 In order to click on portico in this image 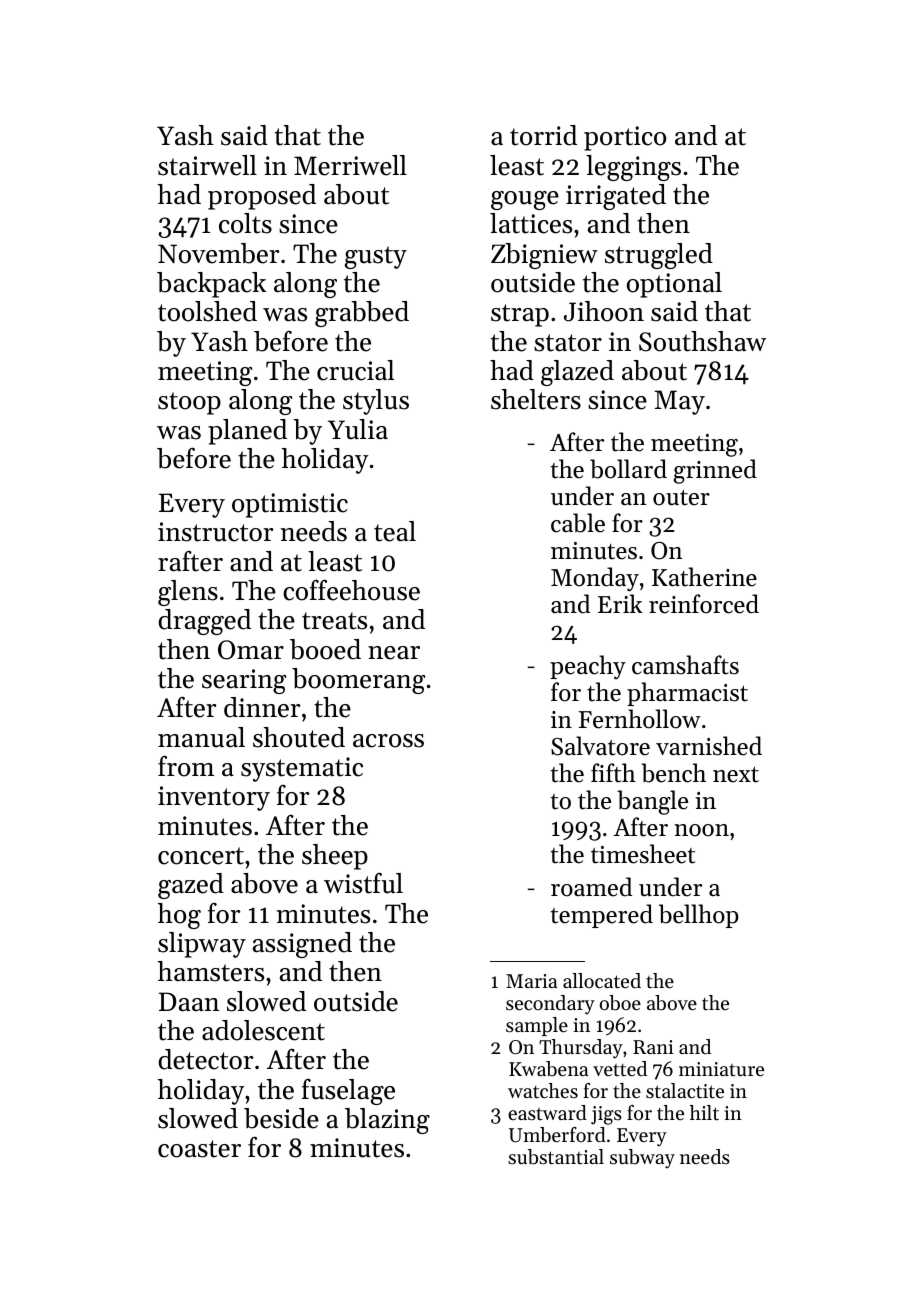, I will do `click(625, 138)`.
